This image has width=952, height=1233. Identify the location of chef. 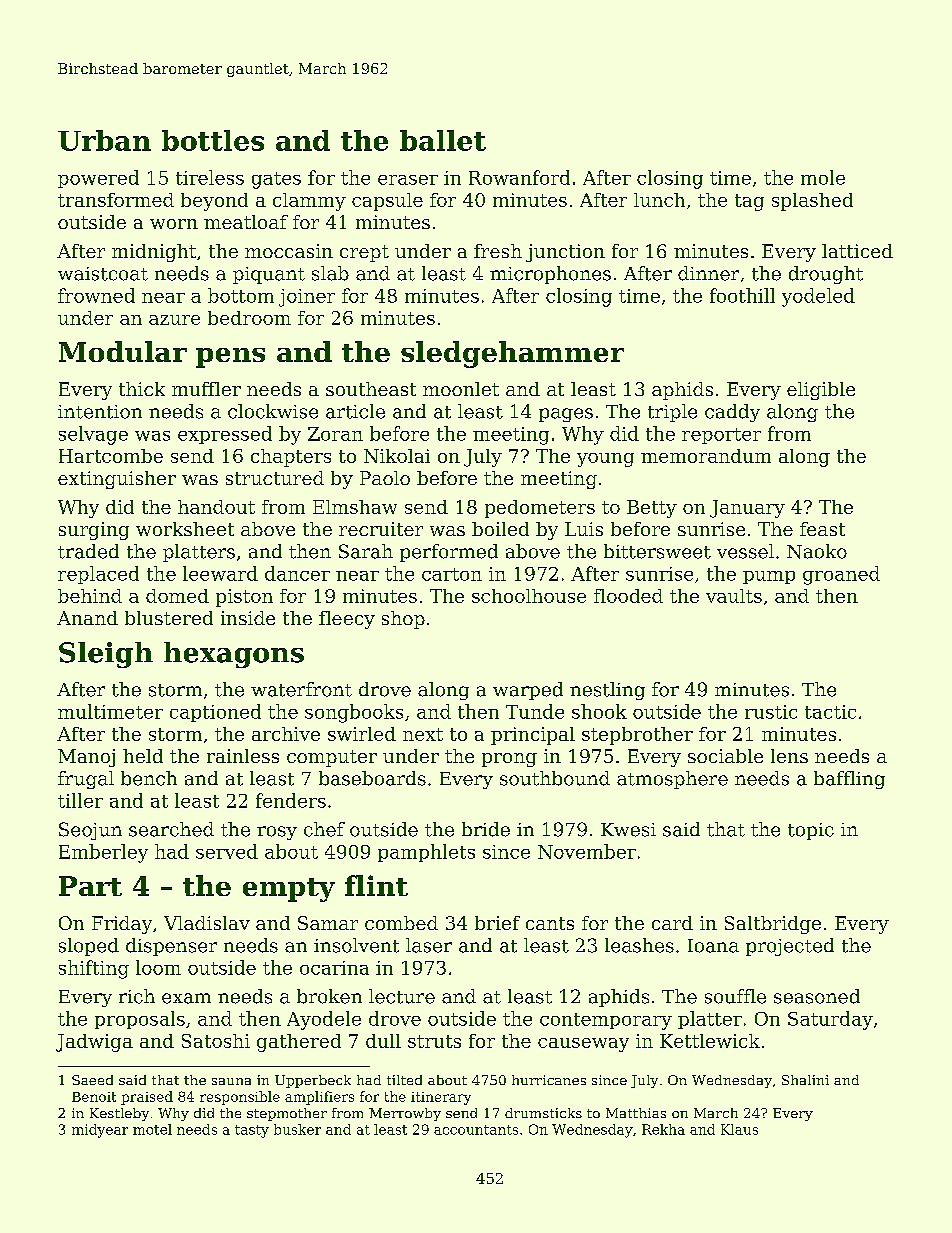
(324, 829).
